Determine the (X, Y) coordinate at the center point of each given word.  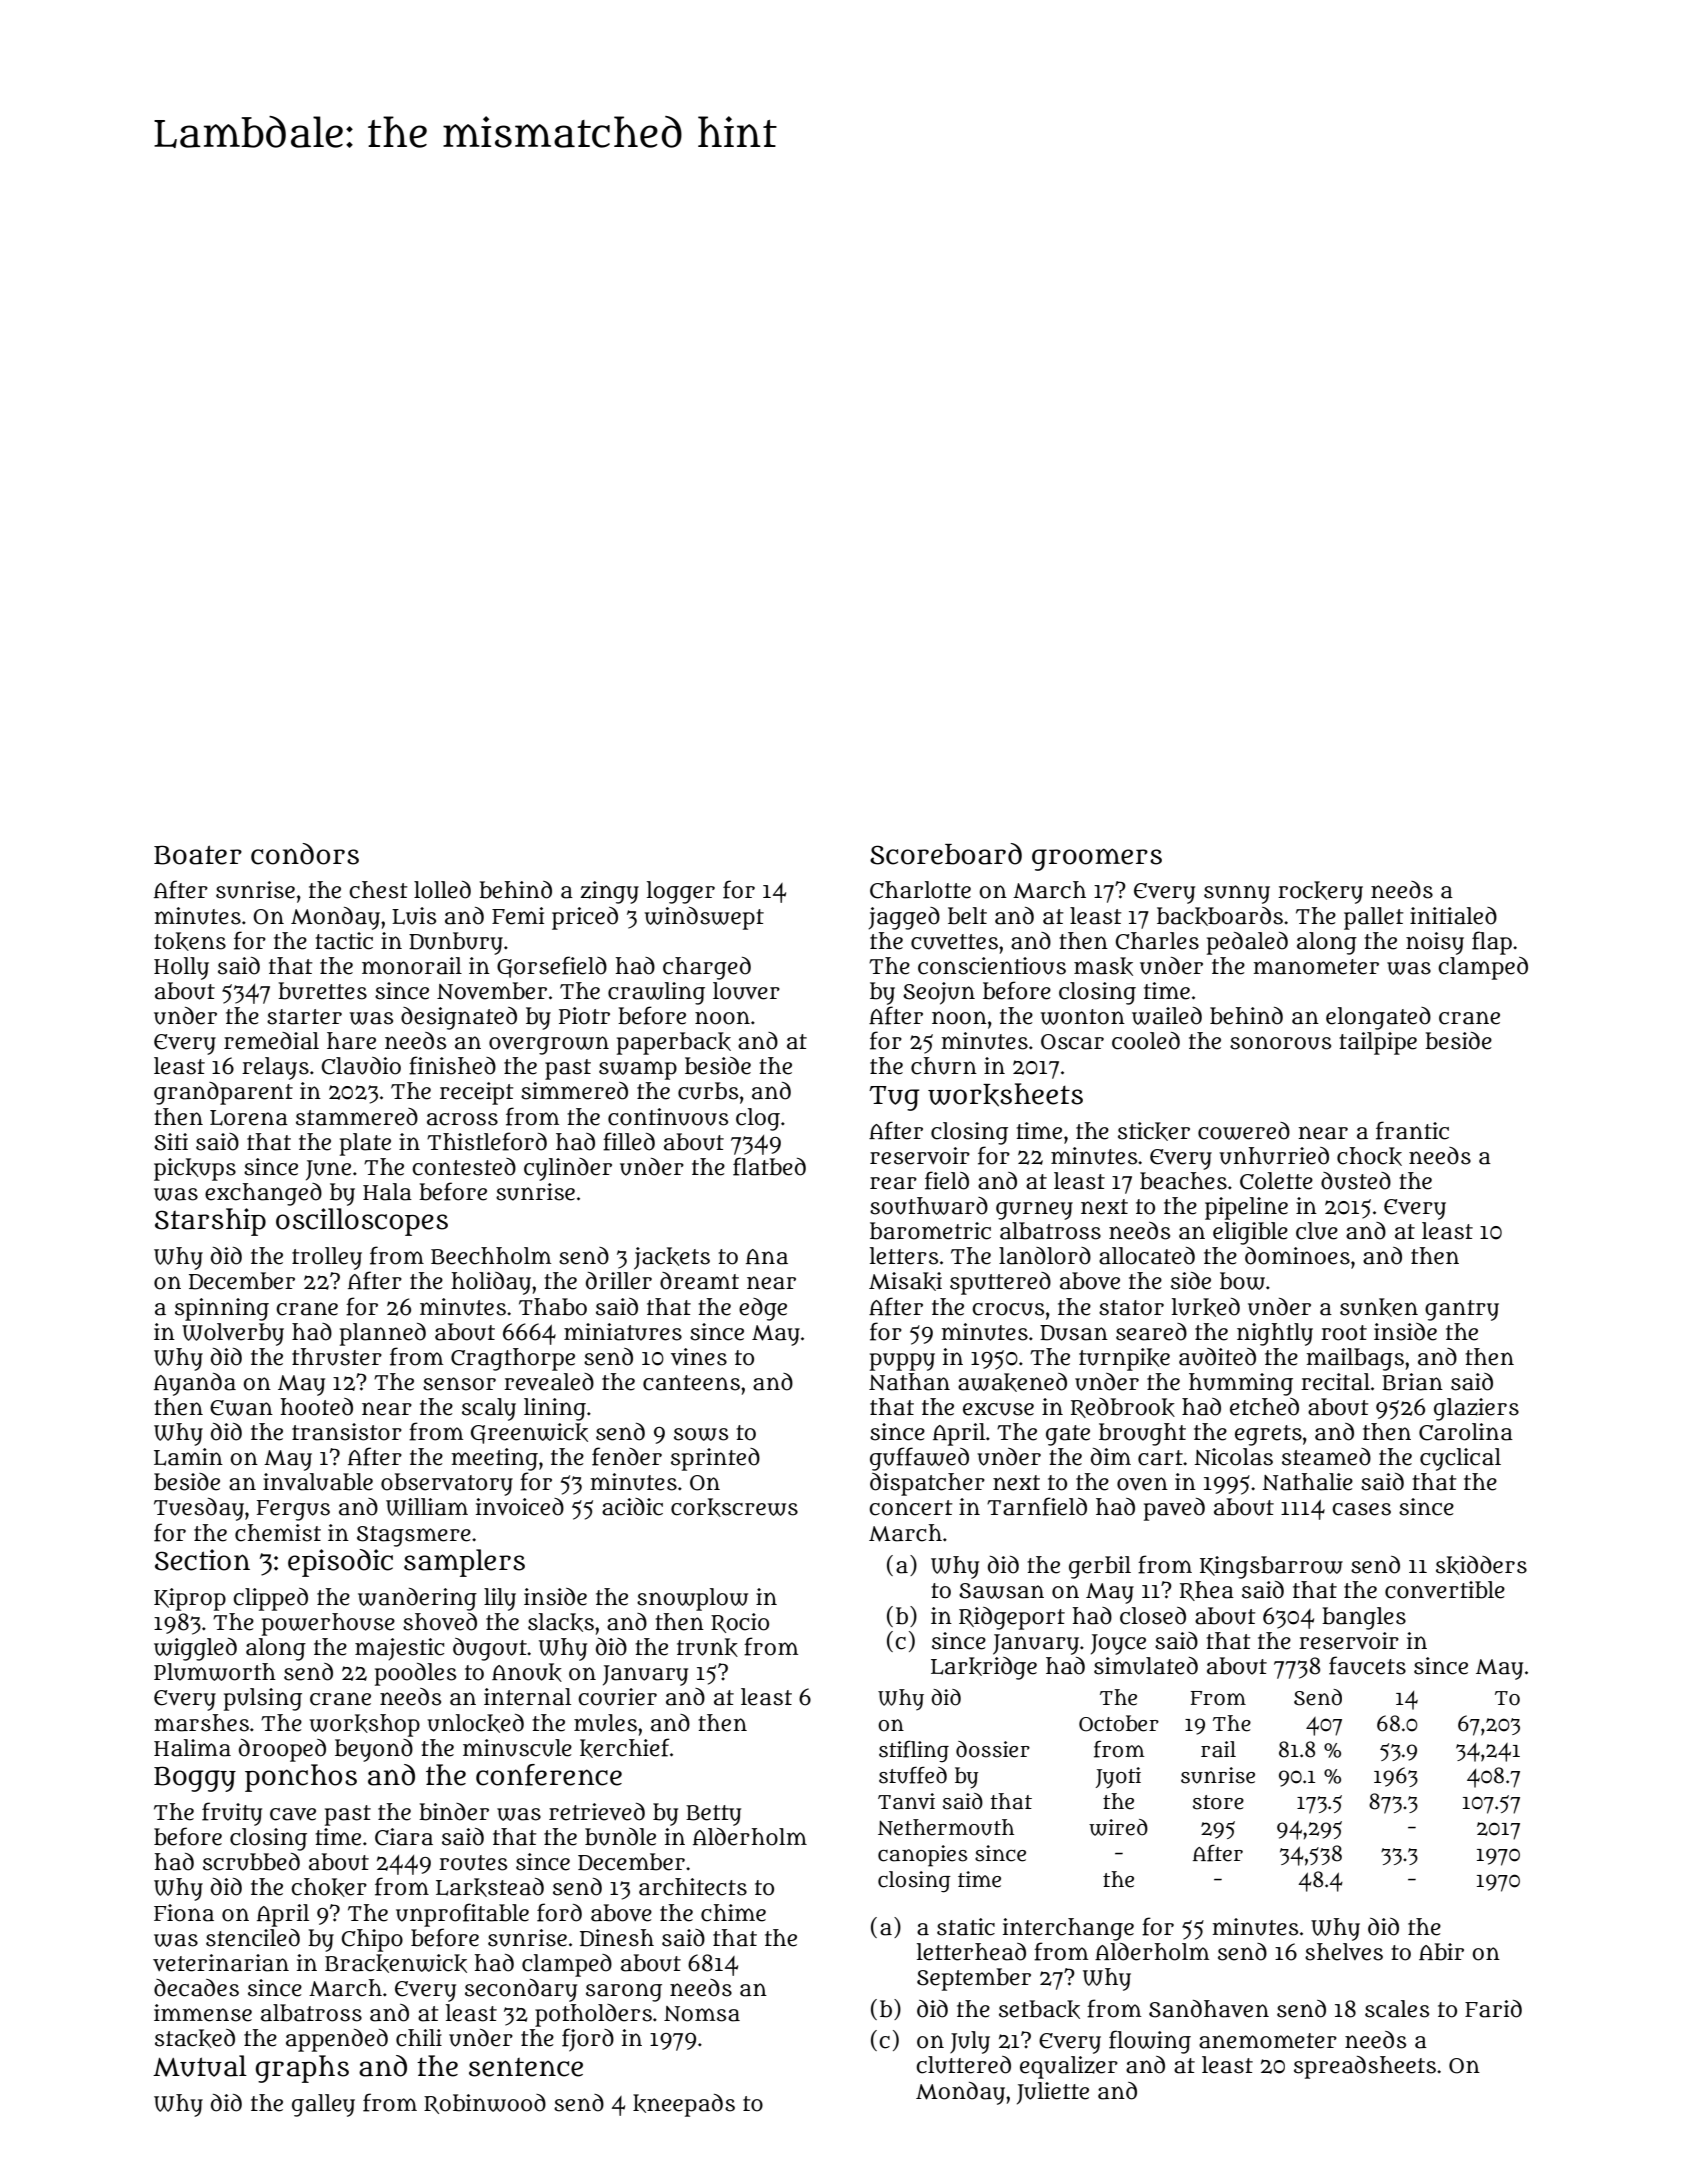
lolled (442, 890)
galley (323, 2105)
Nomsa (702, 2014)
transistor (347, 1432)
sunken (1379, 1307)
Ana (767, 1257)
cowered (1244, 1131)
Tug (894, 1098)
